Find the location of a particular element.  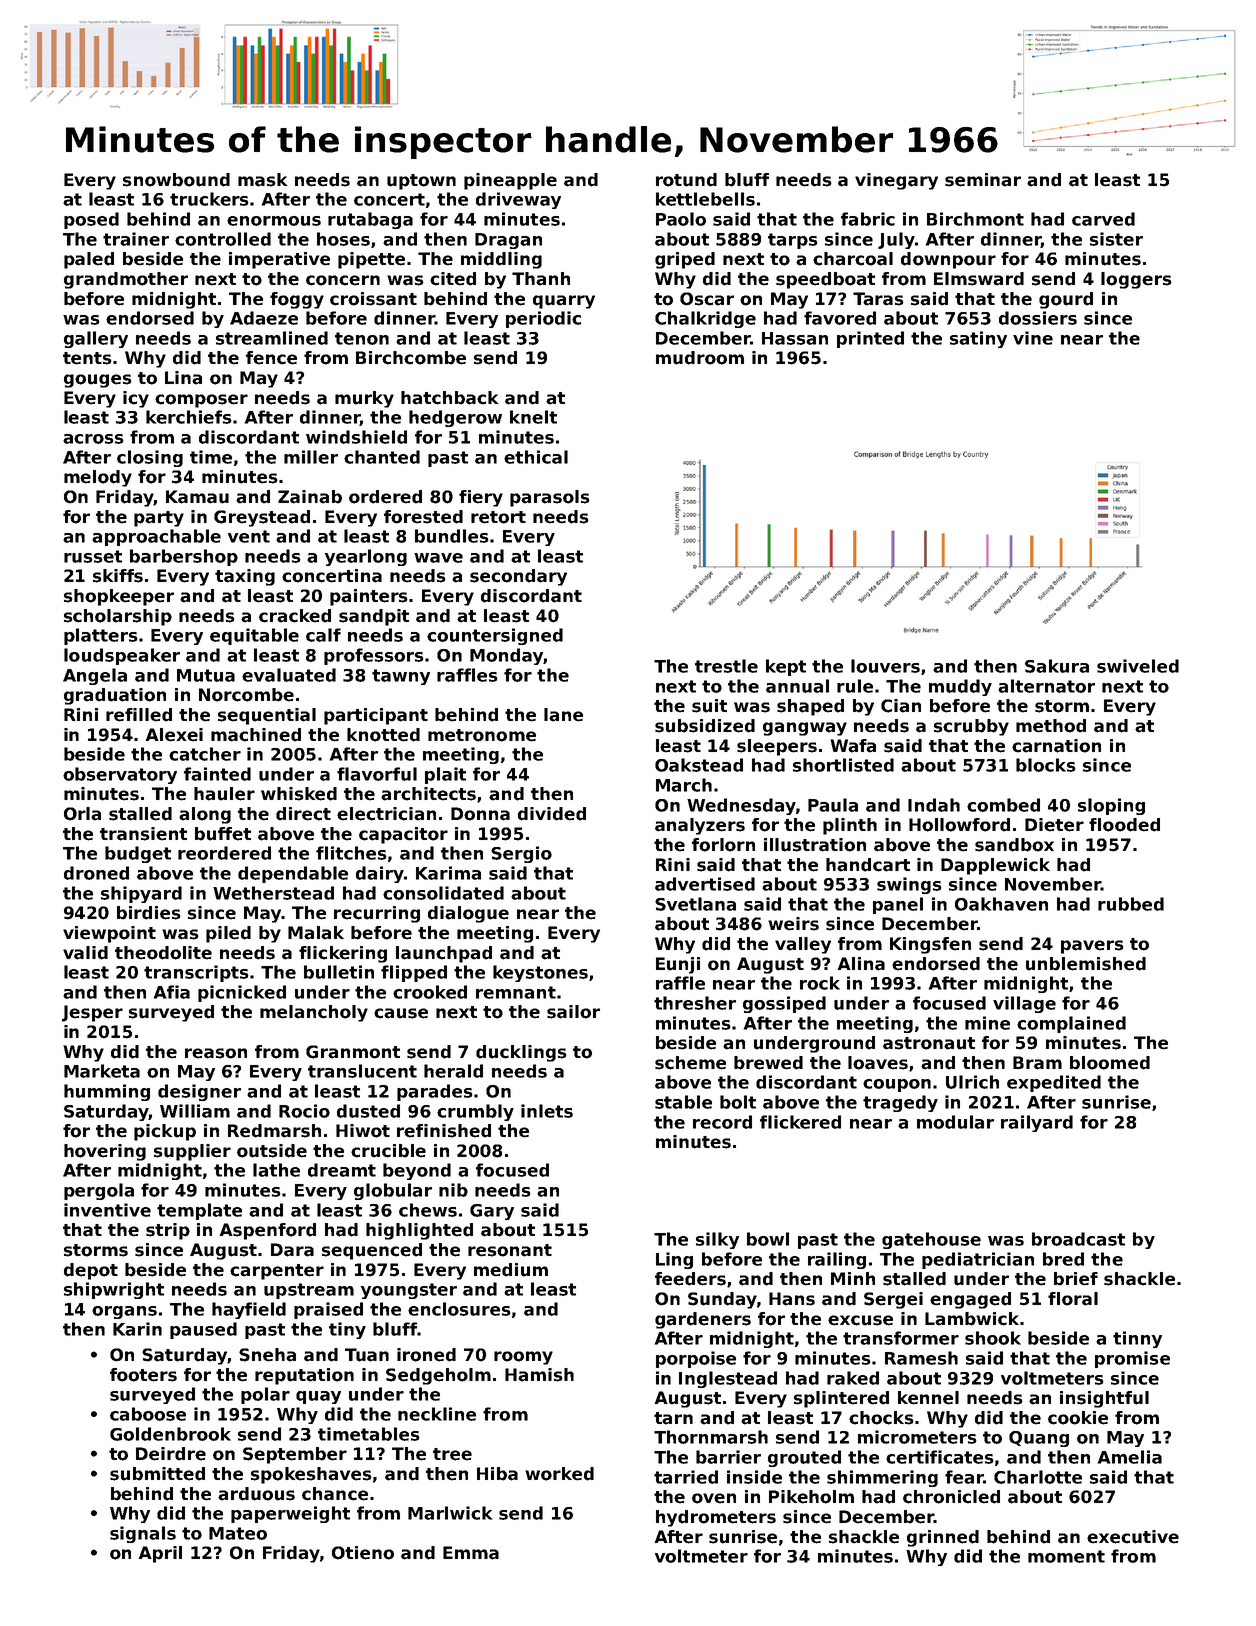

Otieno is located at coordinates (363, 1553).
